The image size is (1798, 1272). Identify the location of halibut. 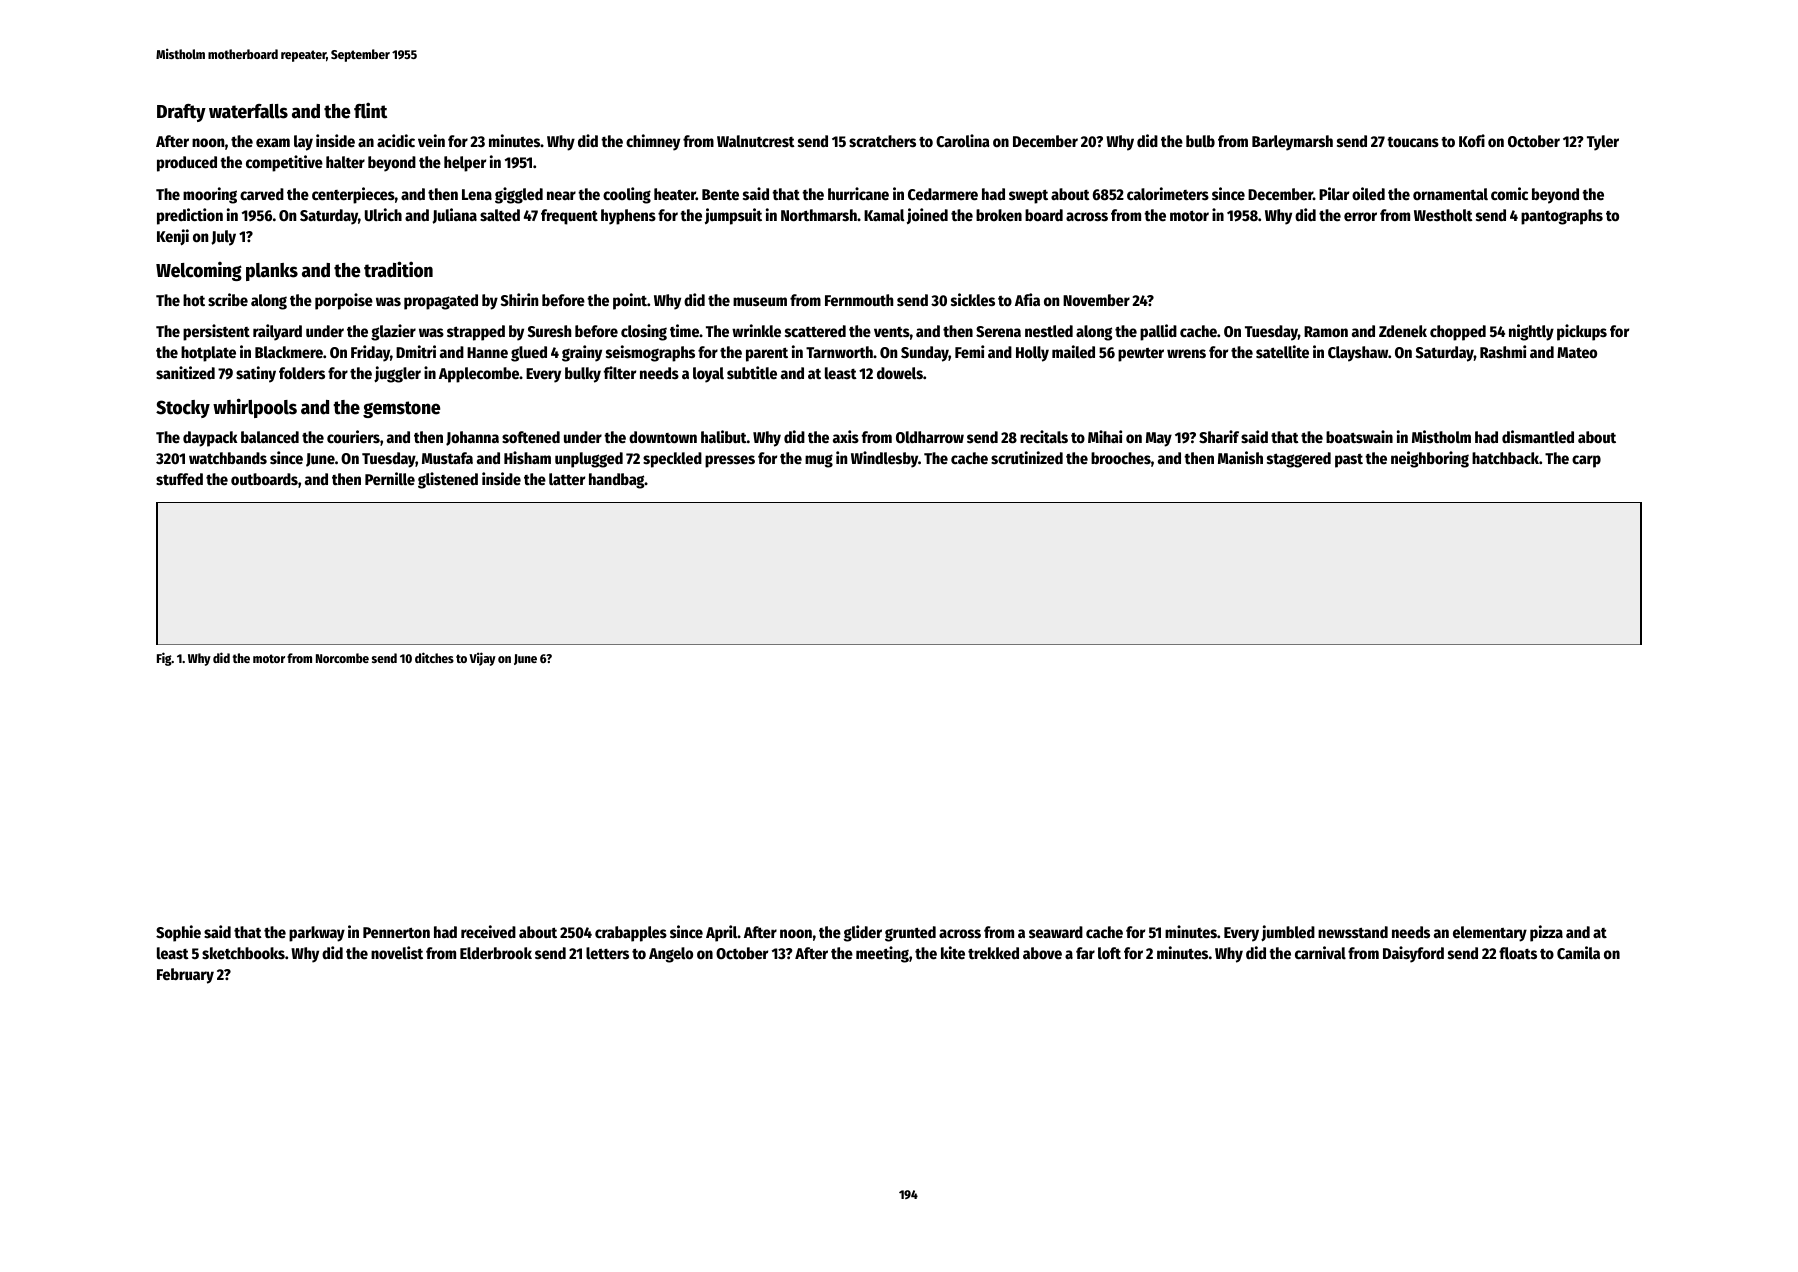
(724, 436).
